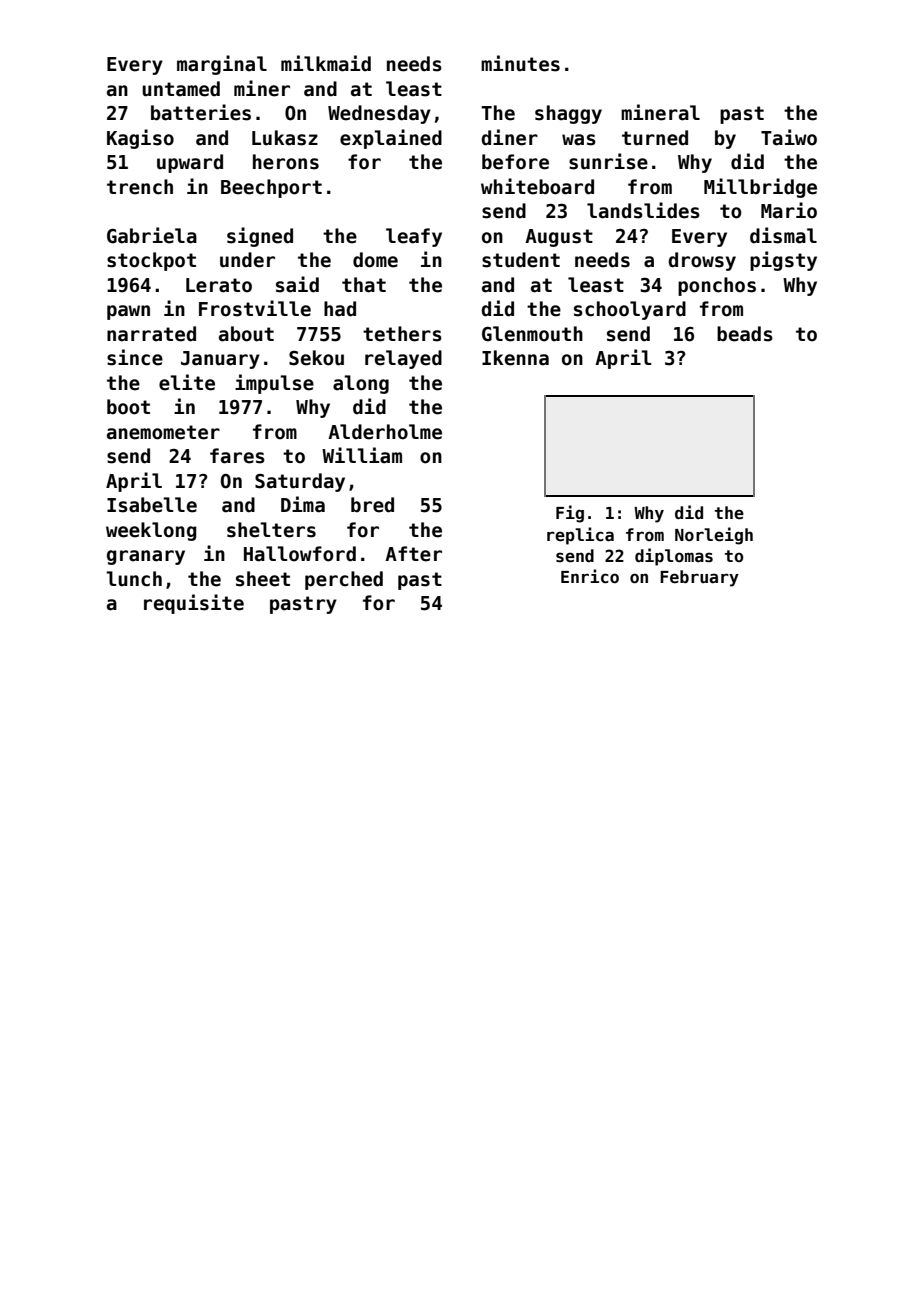  Describe the element at coordinates (789, 210) in the page. I see `Mario` at that location.
